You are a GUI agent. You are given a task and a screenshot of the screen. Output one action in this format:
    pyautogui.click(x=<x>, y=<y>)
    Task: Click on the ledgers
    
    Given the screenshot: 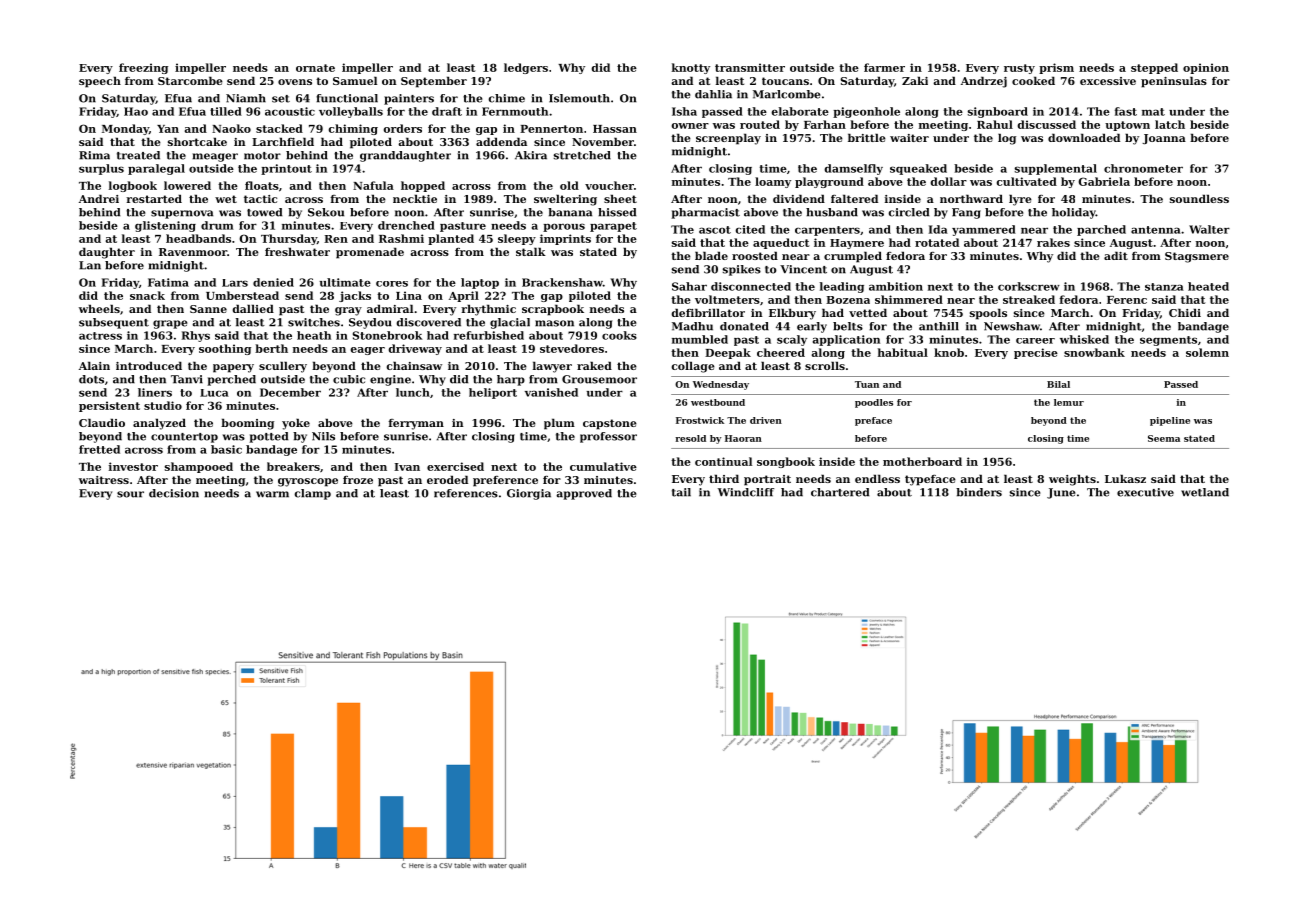 What is the action you would take?
    pyautogui.click(x=526, y=68)
